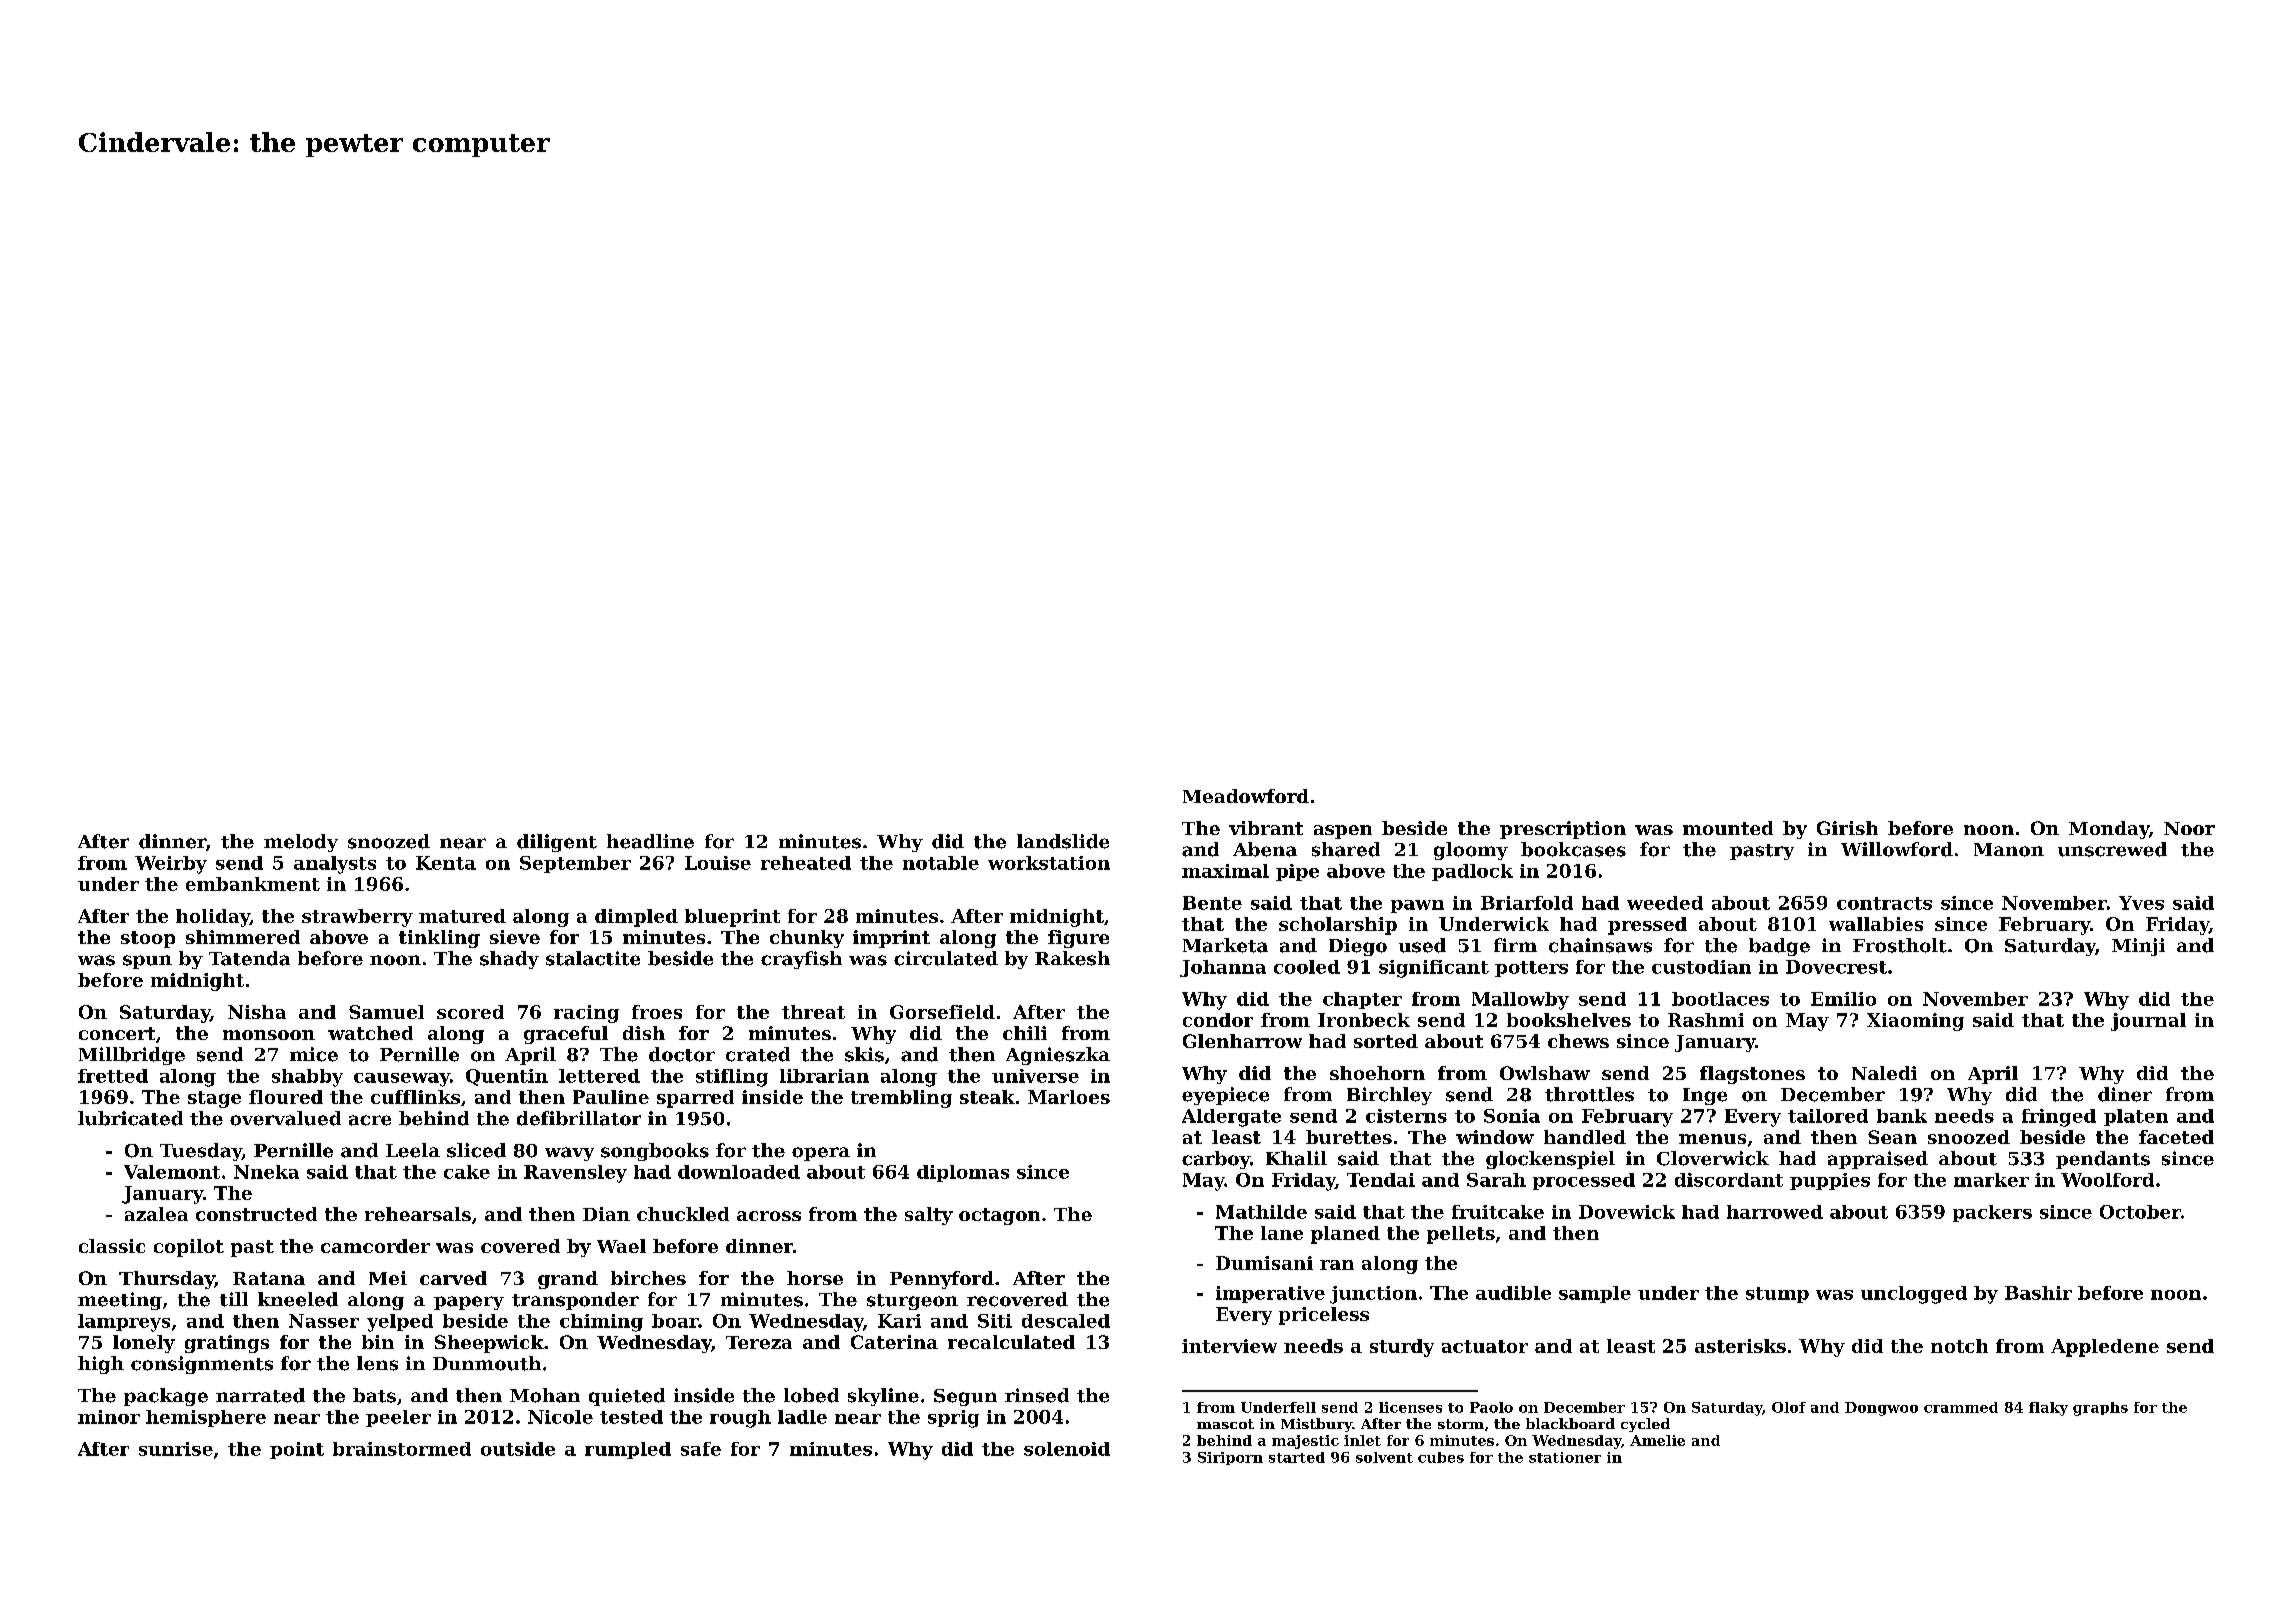 Image resolution: width=2292 pixels, height=1620 pixels. What do you see at coordinates (446, 863) in the screenshot?
I see `Kenta` at bounding box center [446, 863].
